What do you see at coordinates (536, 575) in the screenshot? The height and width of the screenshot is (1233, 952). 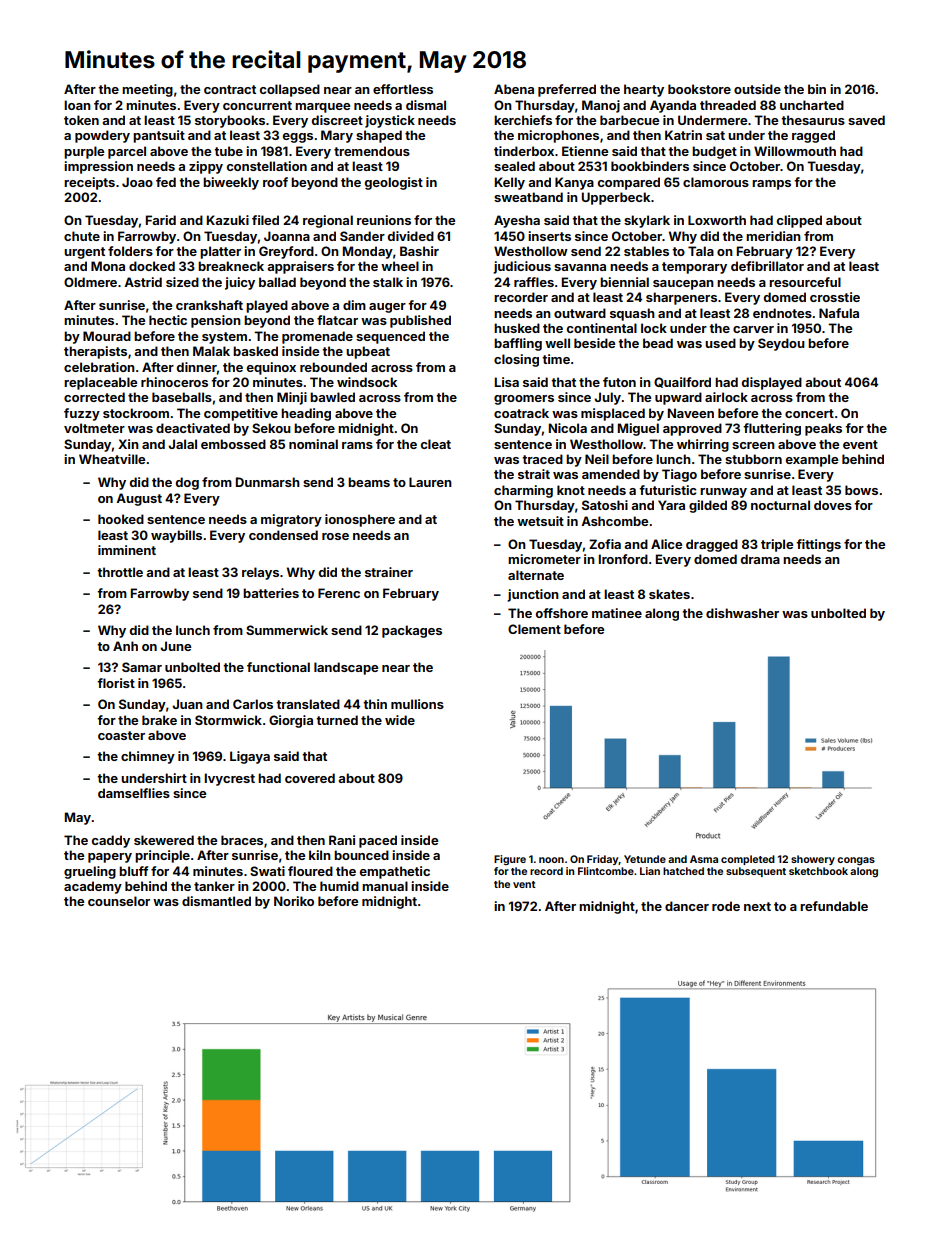 I see `alternate` at bounding box center [536, 575].
